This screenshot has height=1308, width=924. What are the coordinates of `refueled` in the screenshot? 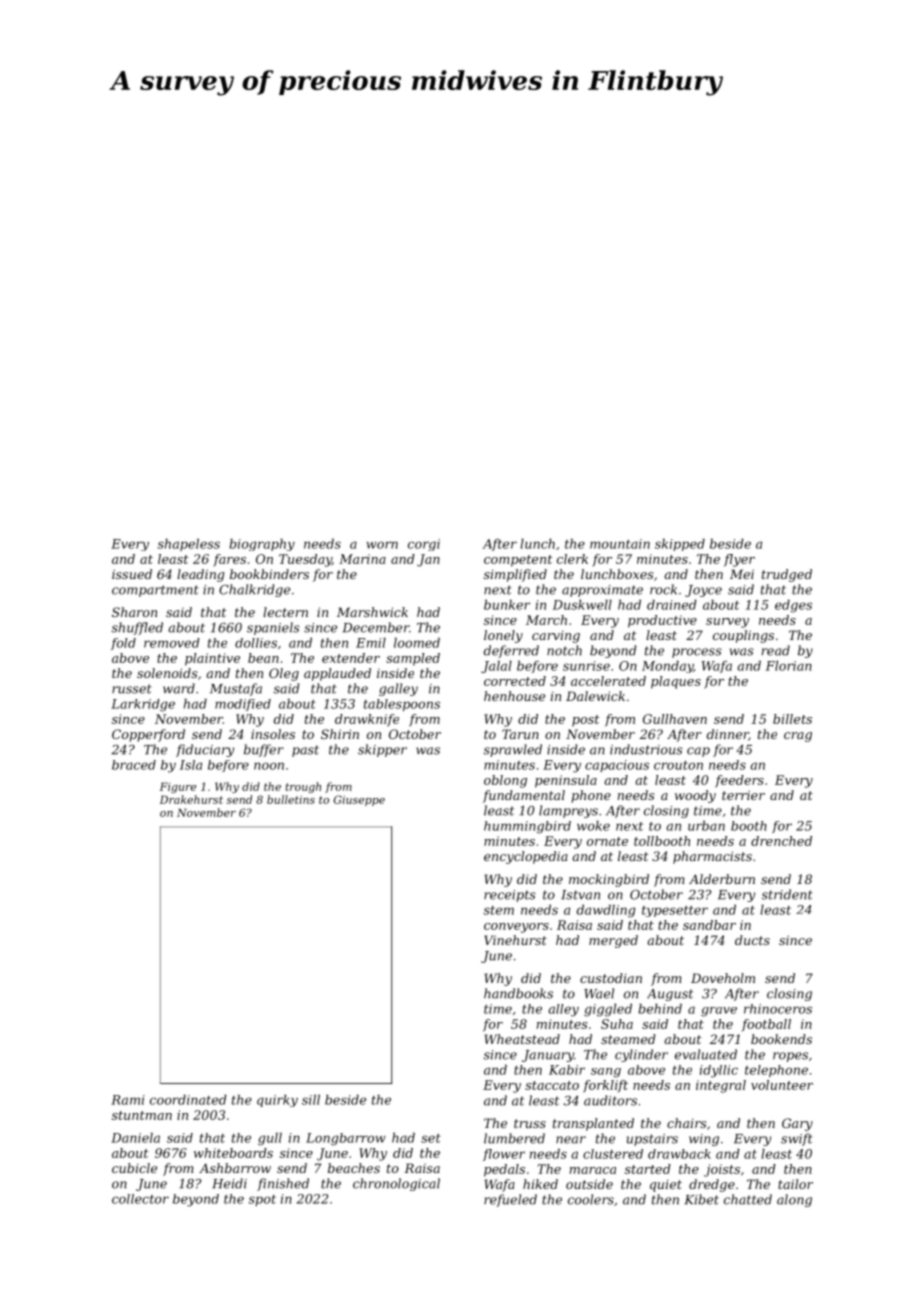 It's located at (510, 1200).
